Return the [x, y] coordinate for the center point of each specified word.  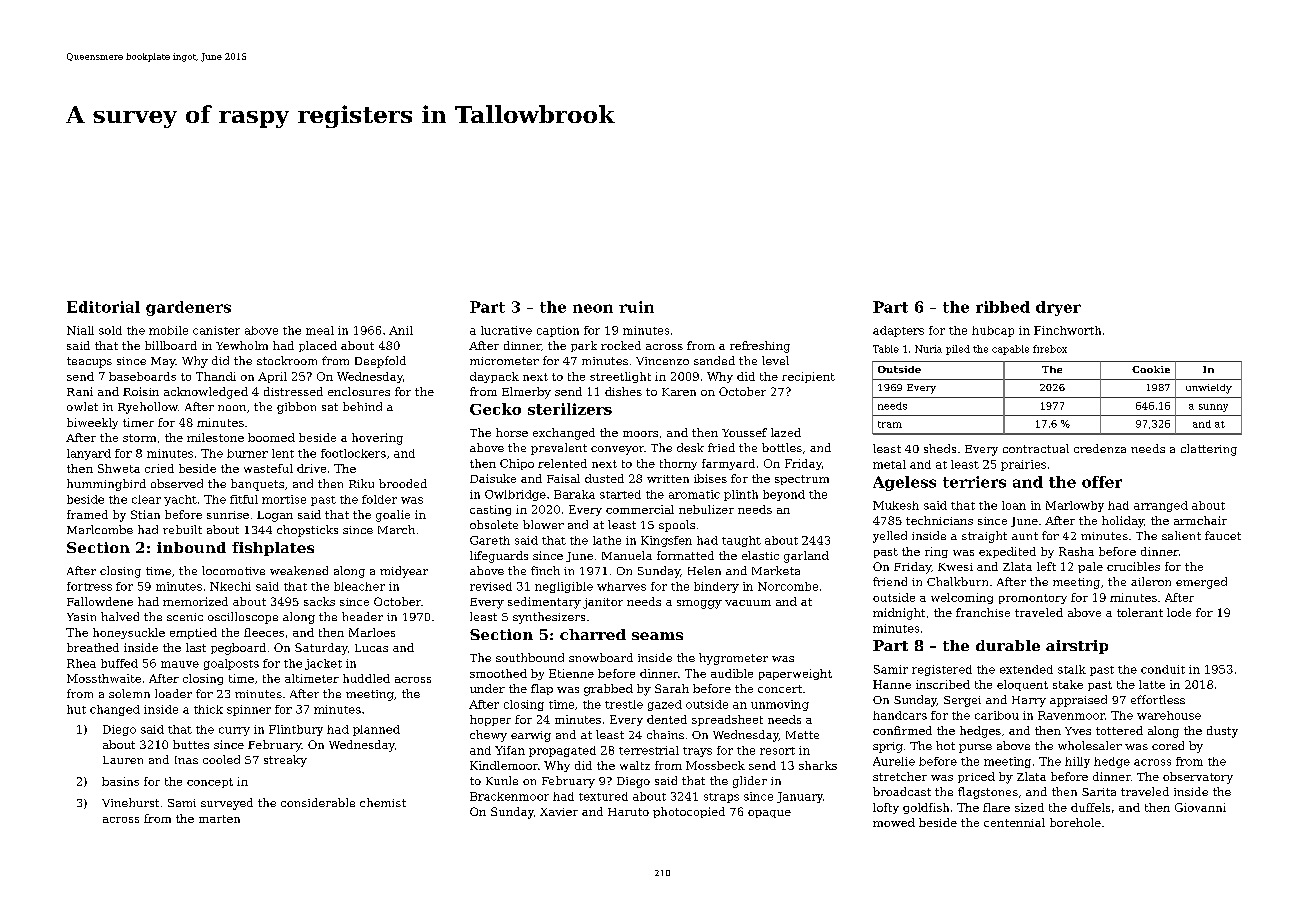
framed [87, 514]
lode [1179, 612]
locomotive [233, 570]
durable [1008, 645]
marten [219, 819]
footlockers [353, 453]
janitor [603, 603]
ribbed [1003, 307]
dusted [604, 478]
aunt [1025, 536]
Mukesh [896, 505]
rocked [621, 345]
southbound [530, 657]
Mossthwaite [104, 678]
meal [320, 330]
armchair [1200, 520]
